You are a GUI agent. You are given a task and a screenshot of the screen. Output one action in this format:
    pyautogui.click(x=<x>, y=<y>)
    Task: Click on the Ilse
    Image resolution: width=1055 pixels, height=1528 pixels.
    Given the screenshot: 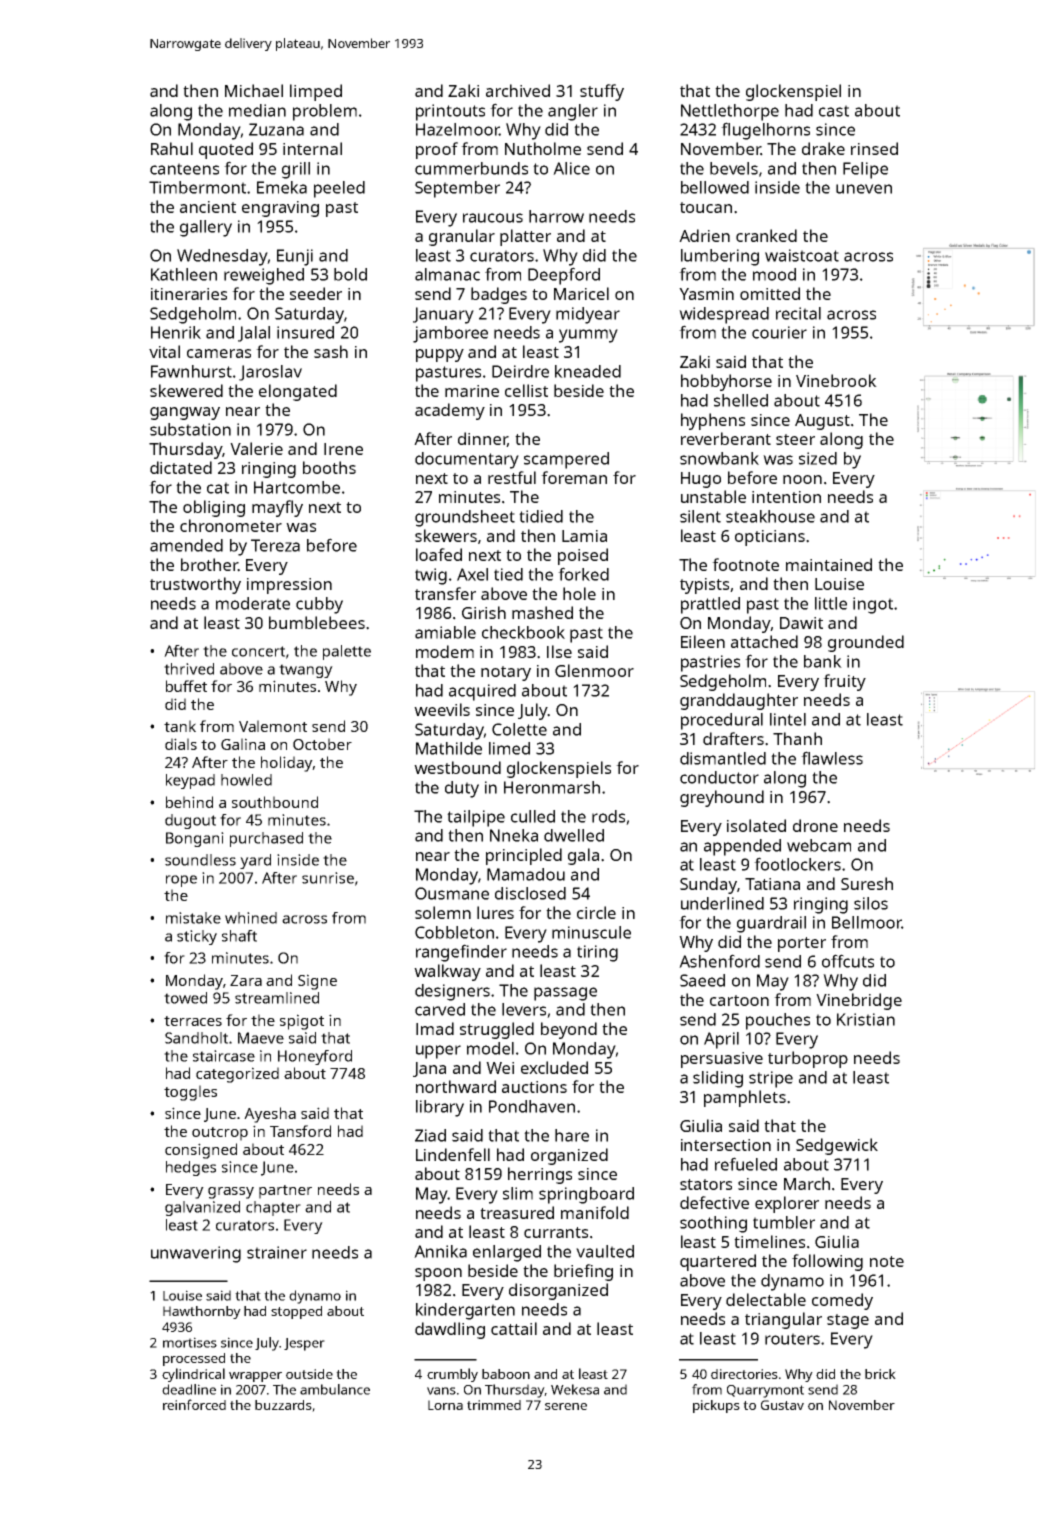 What is the action you would take?
    pyautogui.click(x=559, y=651)
